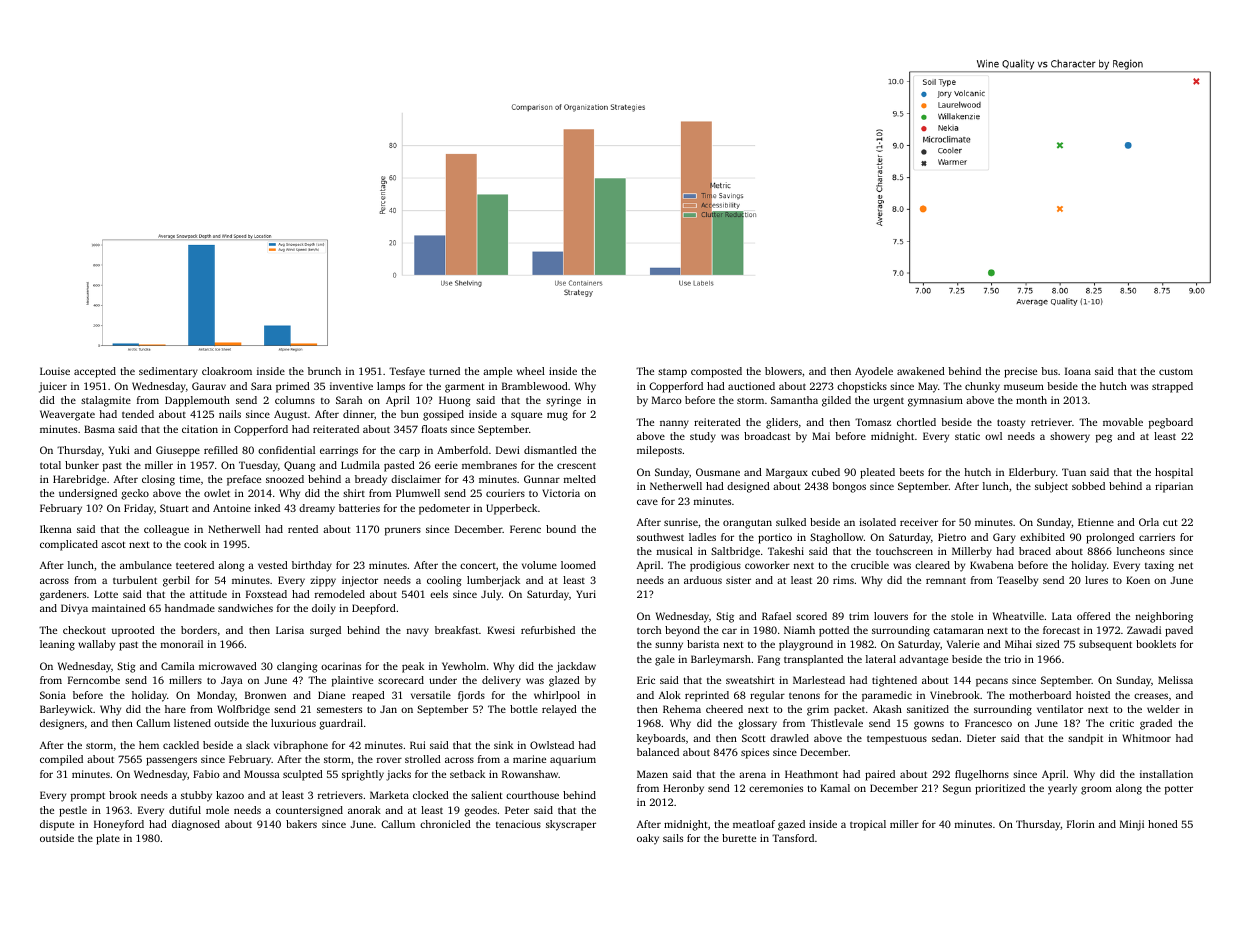 This screenshot has width=1233, height=952. Describe the element at coordinates (791, 522) in the screenshot. I see `sulked` at that location.
